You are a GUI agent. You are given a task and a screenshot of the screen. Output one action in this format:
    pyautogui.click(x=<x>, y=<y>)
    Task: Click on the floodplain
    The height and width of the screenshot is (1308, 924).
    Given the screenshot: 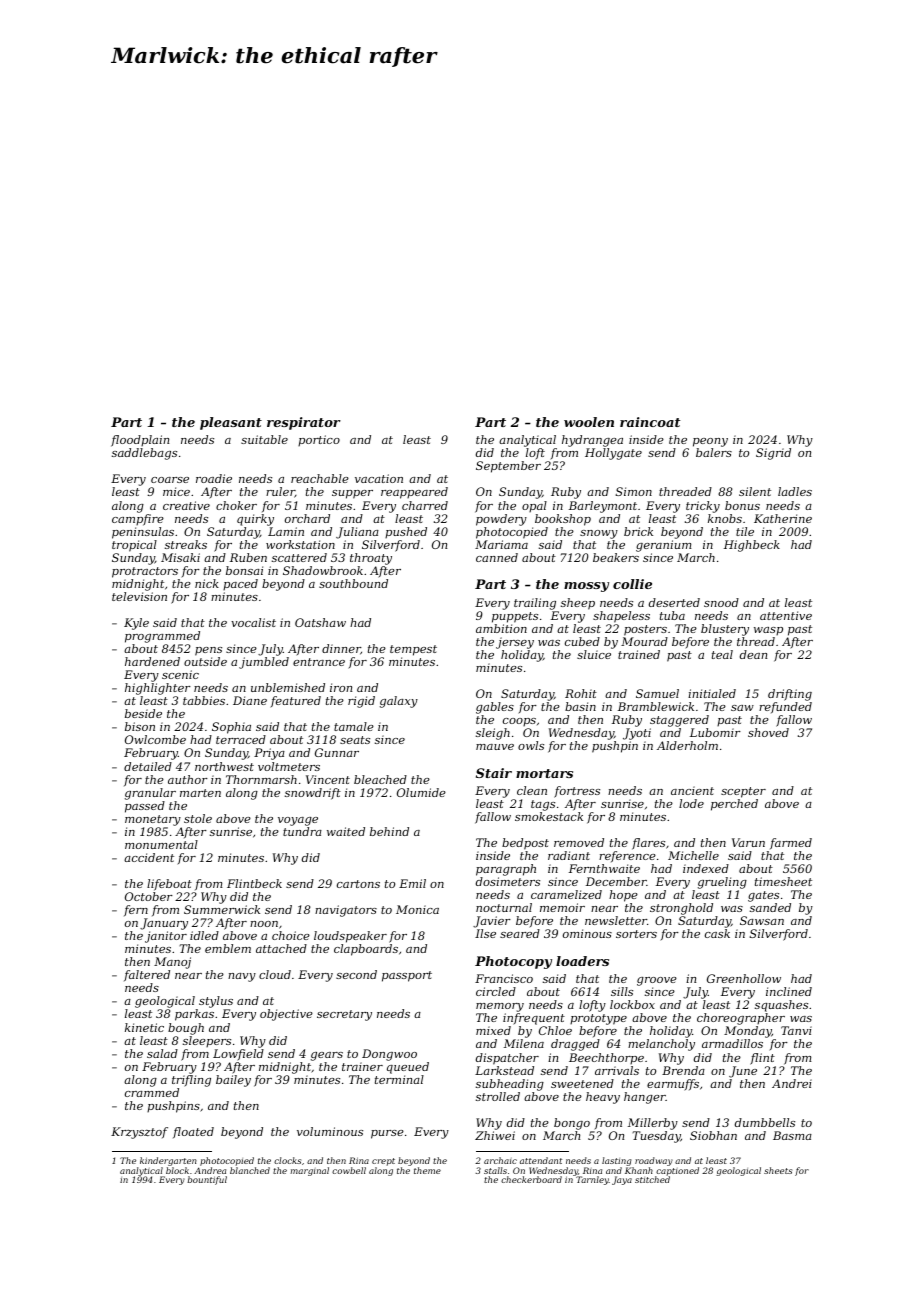 What is the action you would take?
    pyautogui.click(x=140, y=441)
